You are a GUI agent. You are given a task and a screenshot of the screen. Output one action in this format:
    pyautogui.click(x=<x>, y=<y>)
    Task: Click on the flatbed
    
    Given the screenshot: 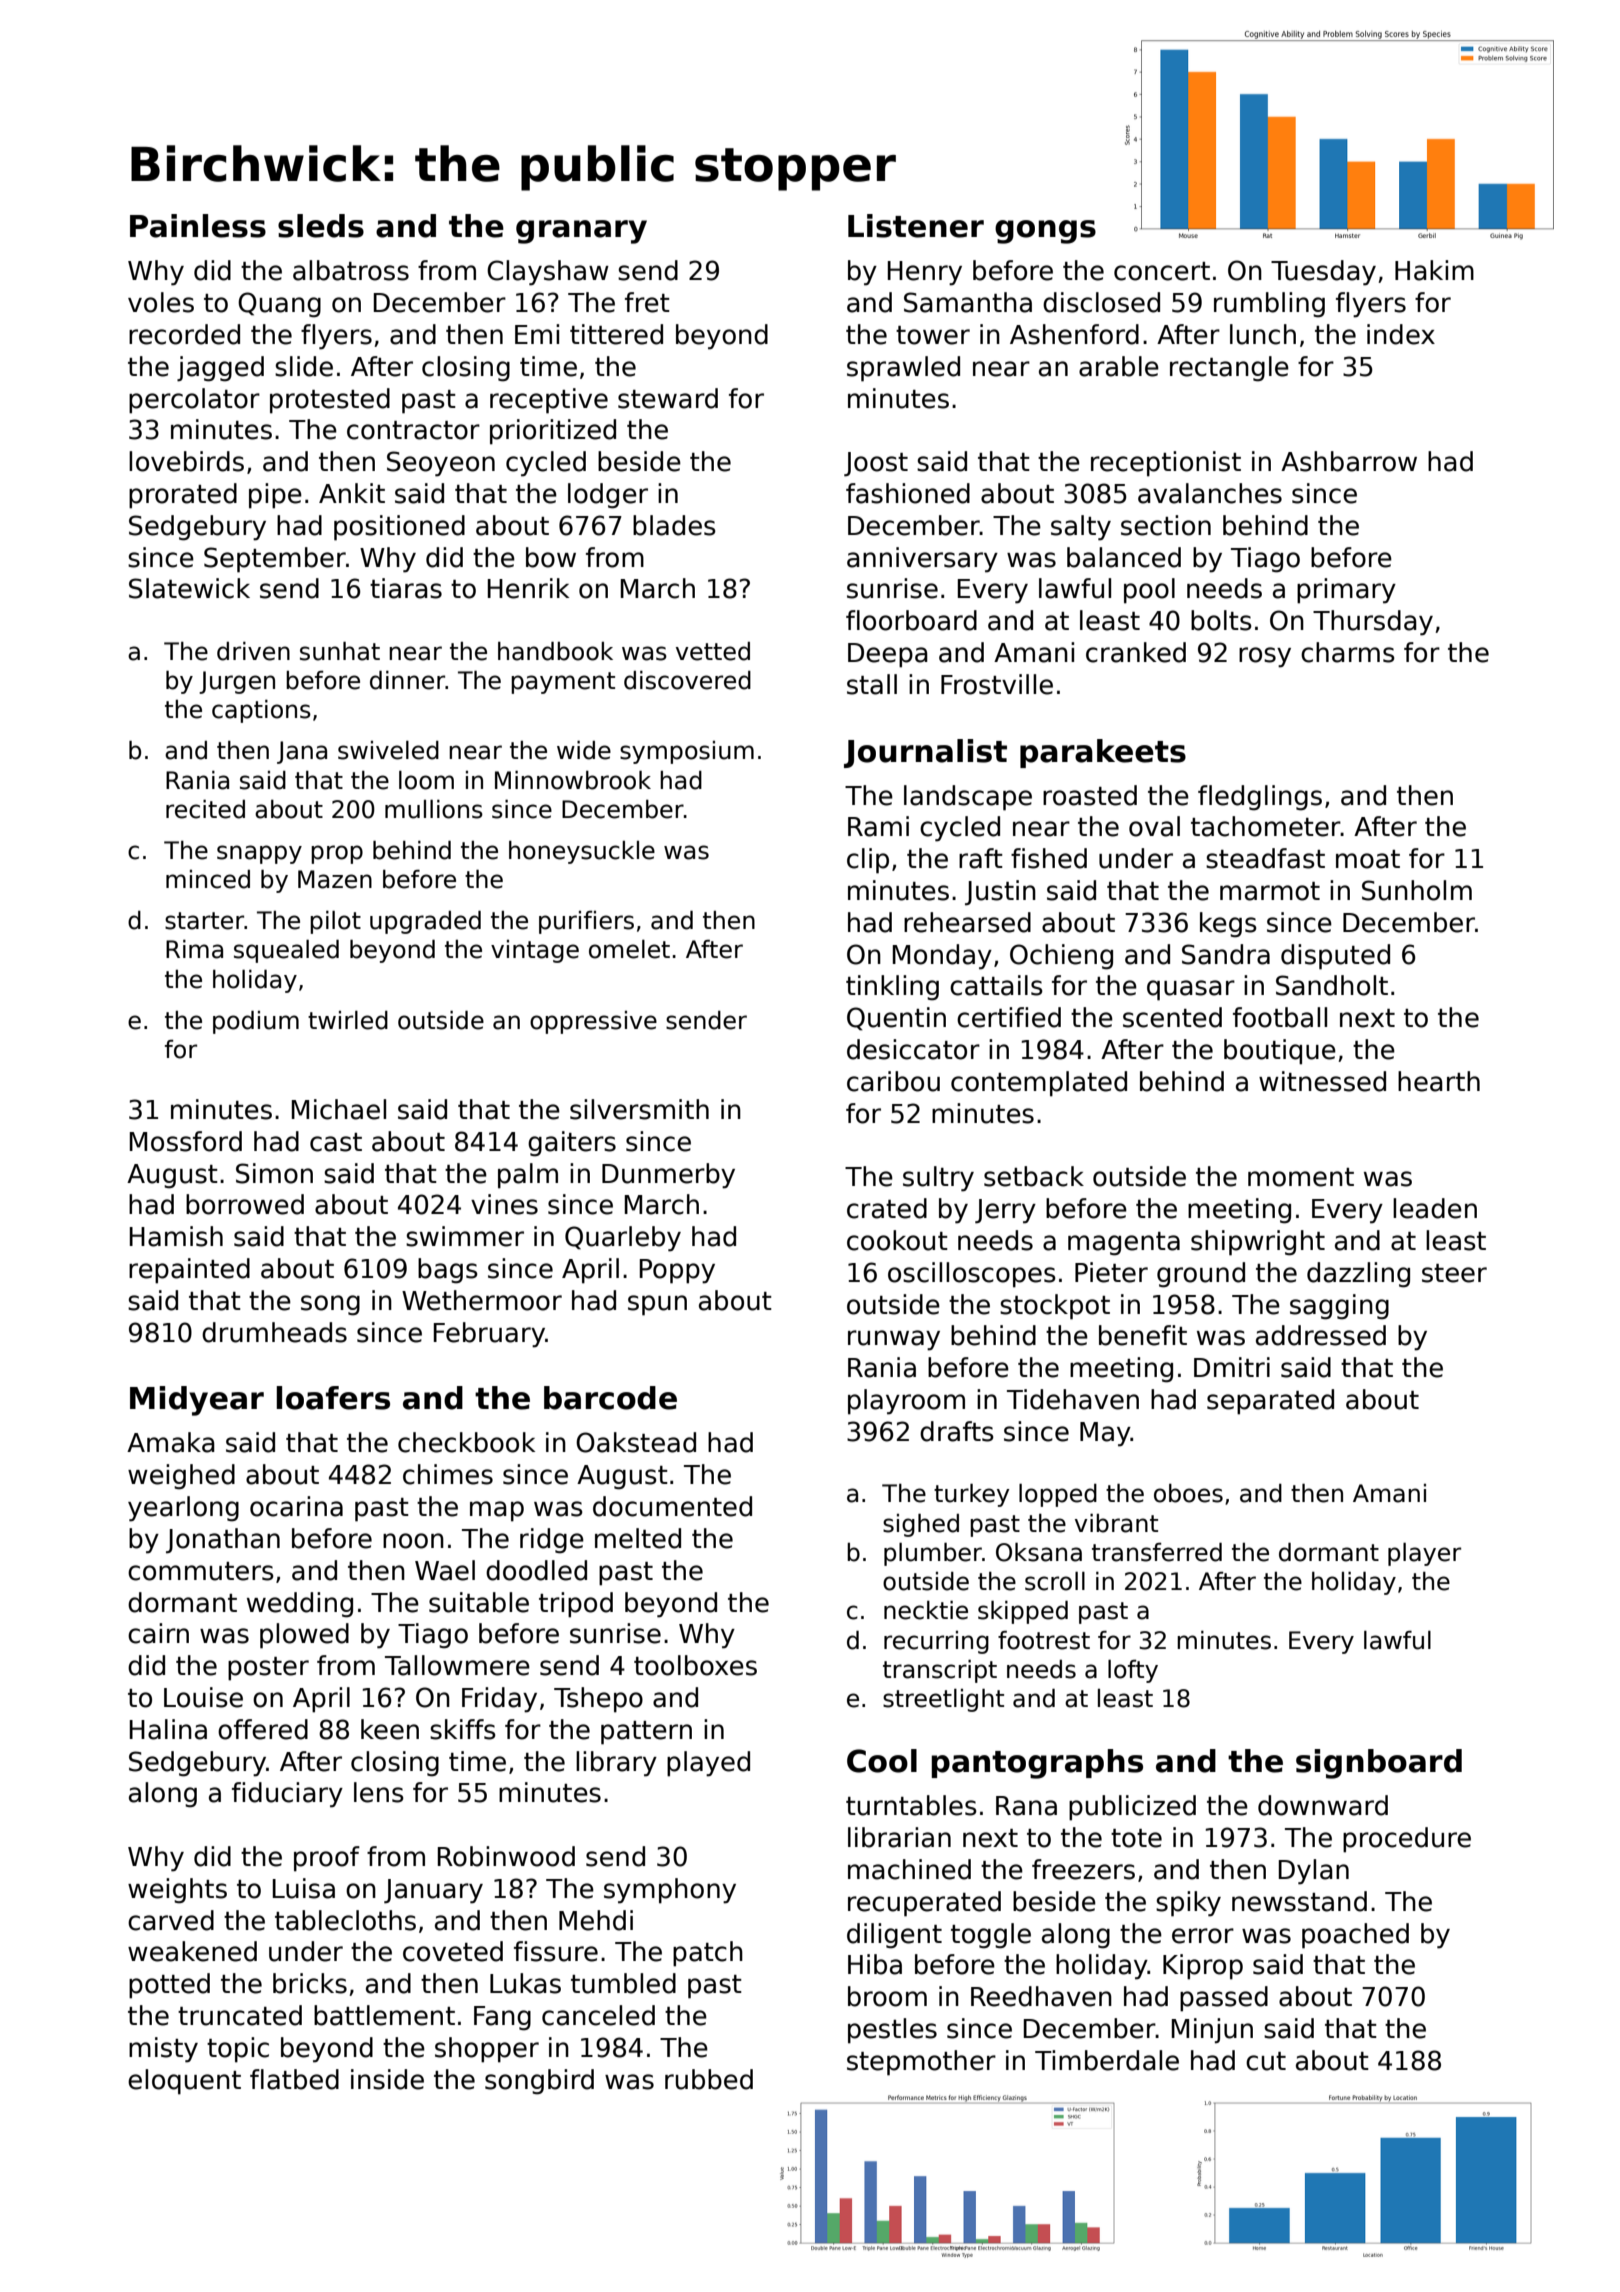 What is the action you would take?
    pyautogui.click(x=294, y=2079)
